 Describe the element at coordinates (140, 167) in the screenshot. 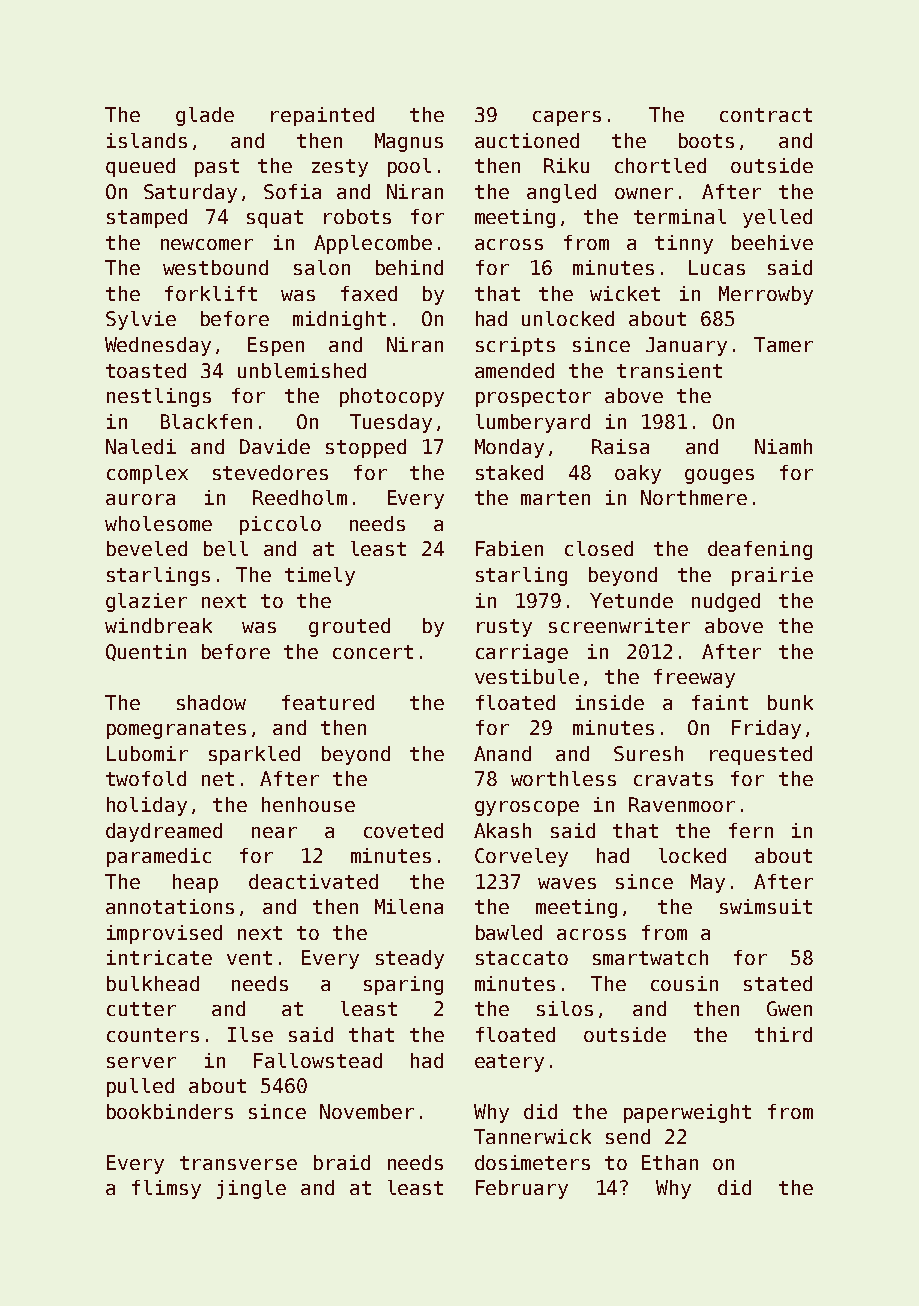

I see `queued` at that location.
